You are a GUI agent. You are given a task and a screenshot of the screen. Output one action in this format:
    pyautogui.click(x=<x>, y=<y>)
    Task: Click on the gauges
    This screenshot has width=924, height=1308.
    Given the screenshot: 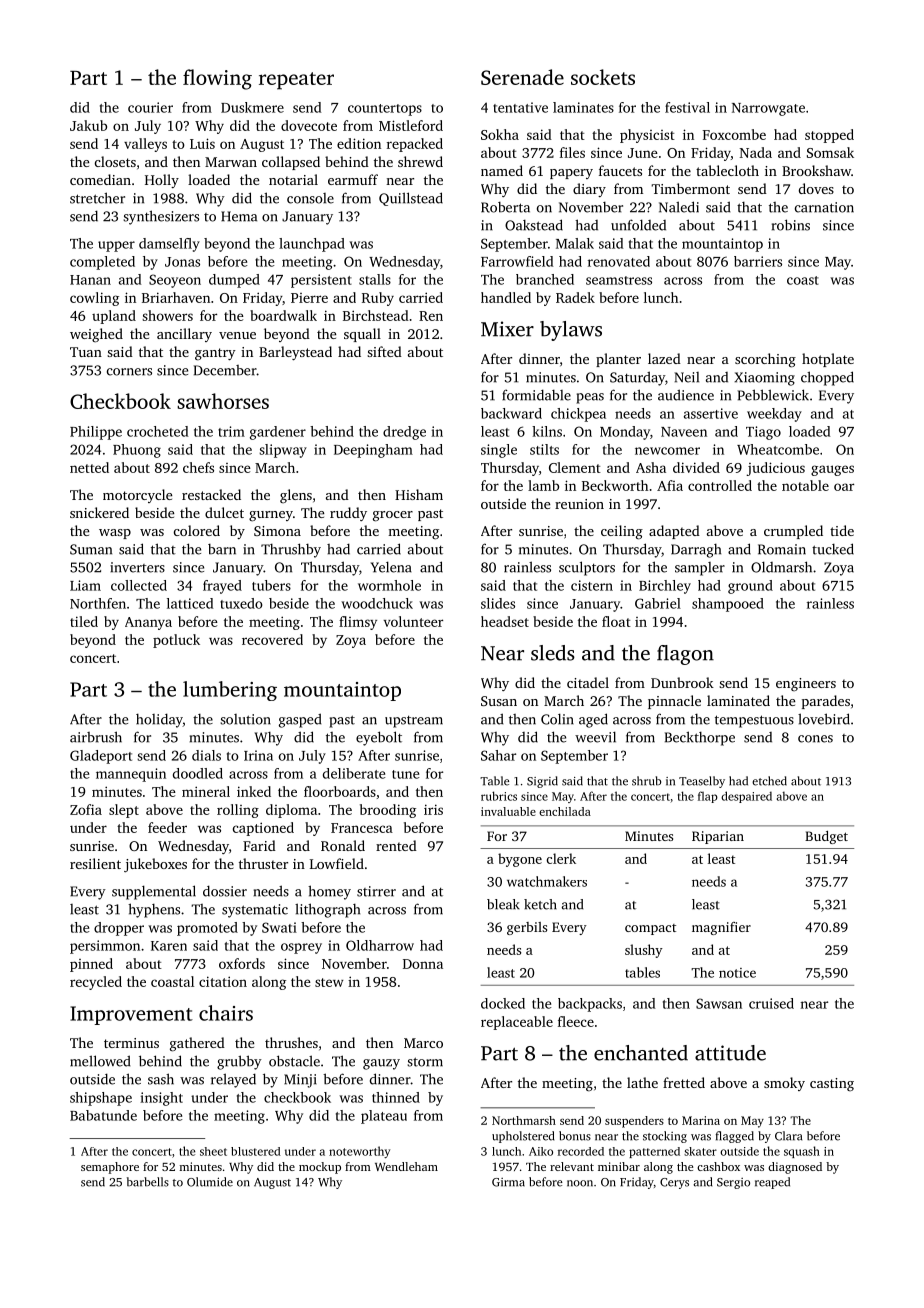 What is the action you would take?
    pyautogui.click(x=832, y=470)
